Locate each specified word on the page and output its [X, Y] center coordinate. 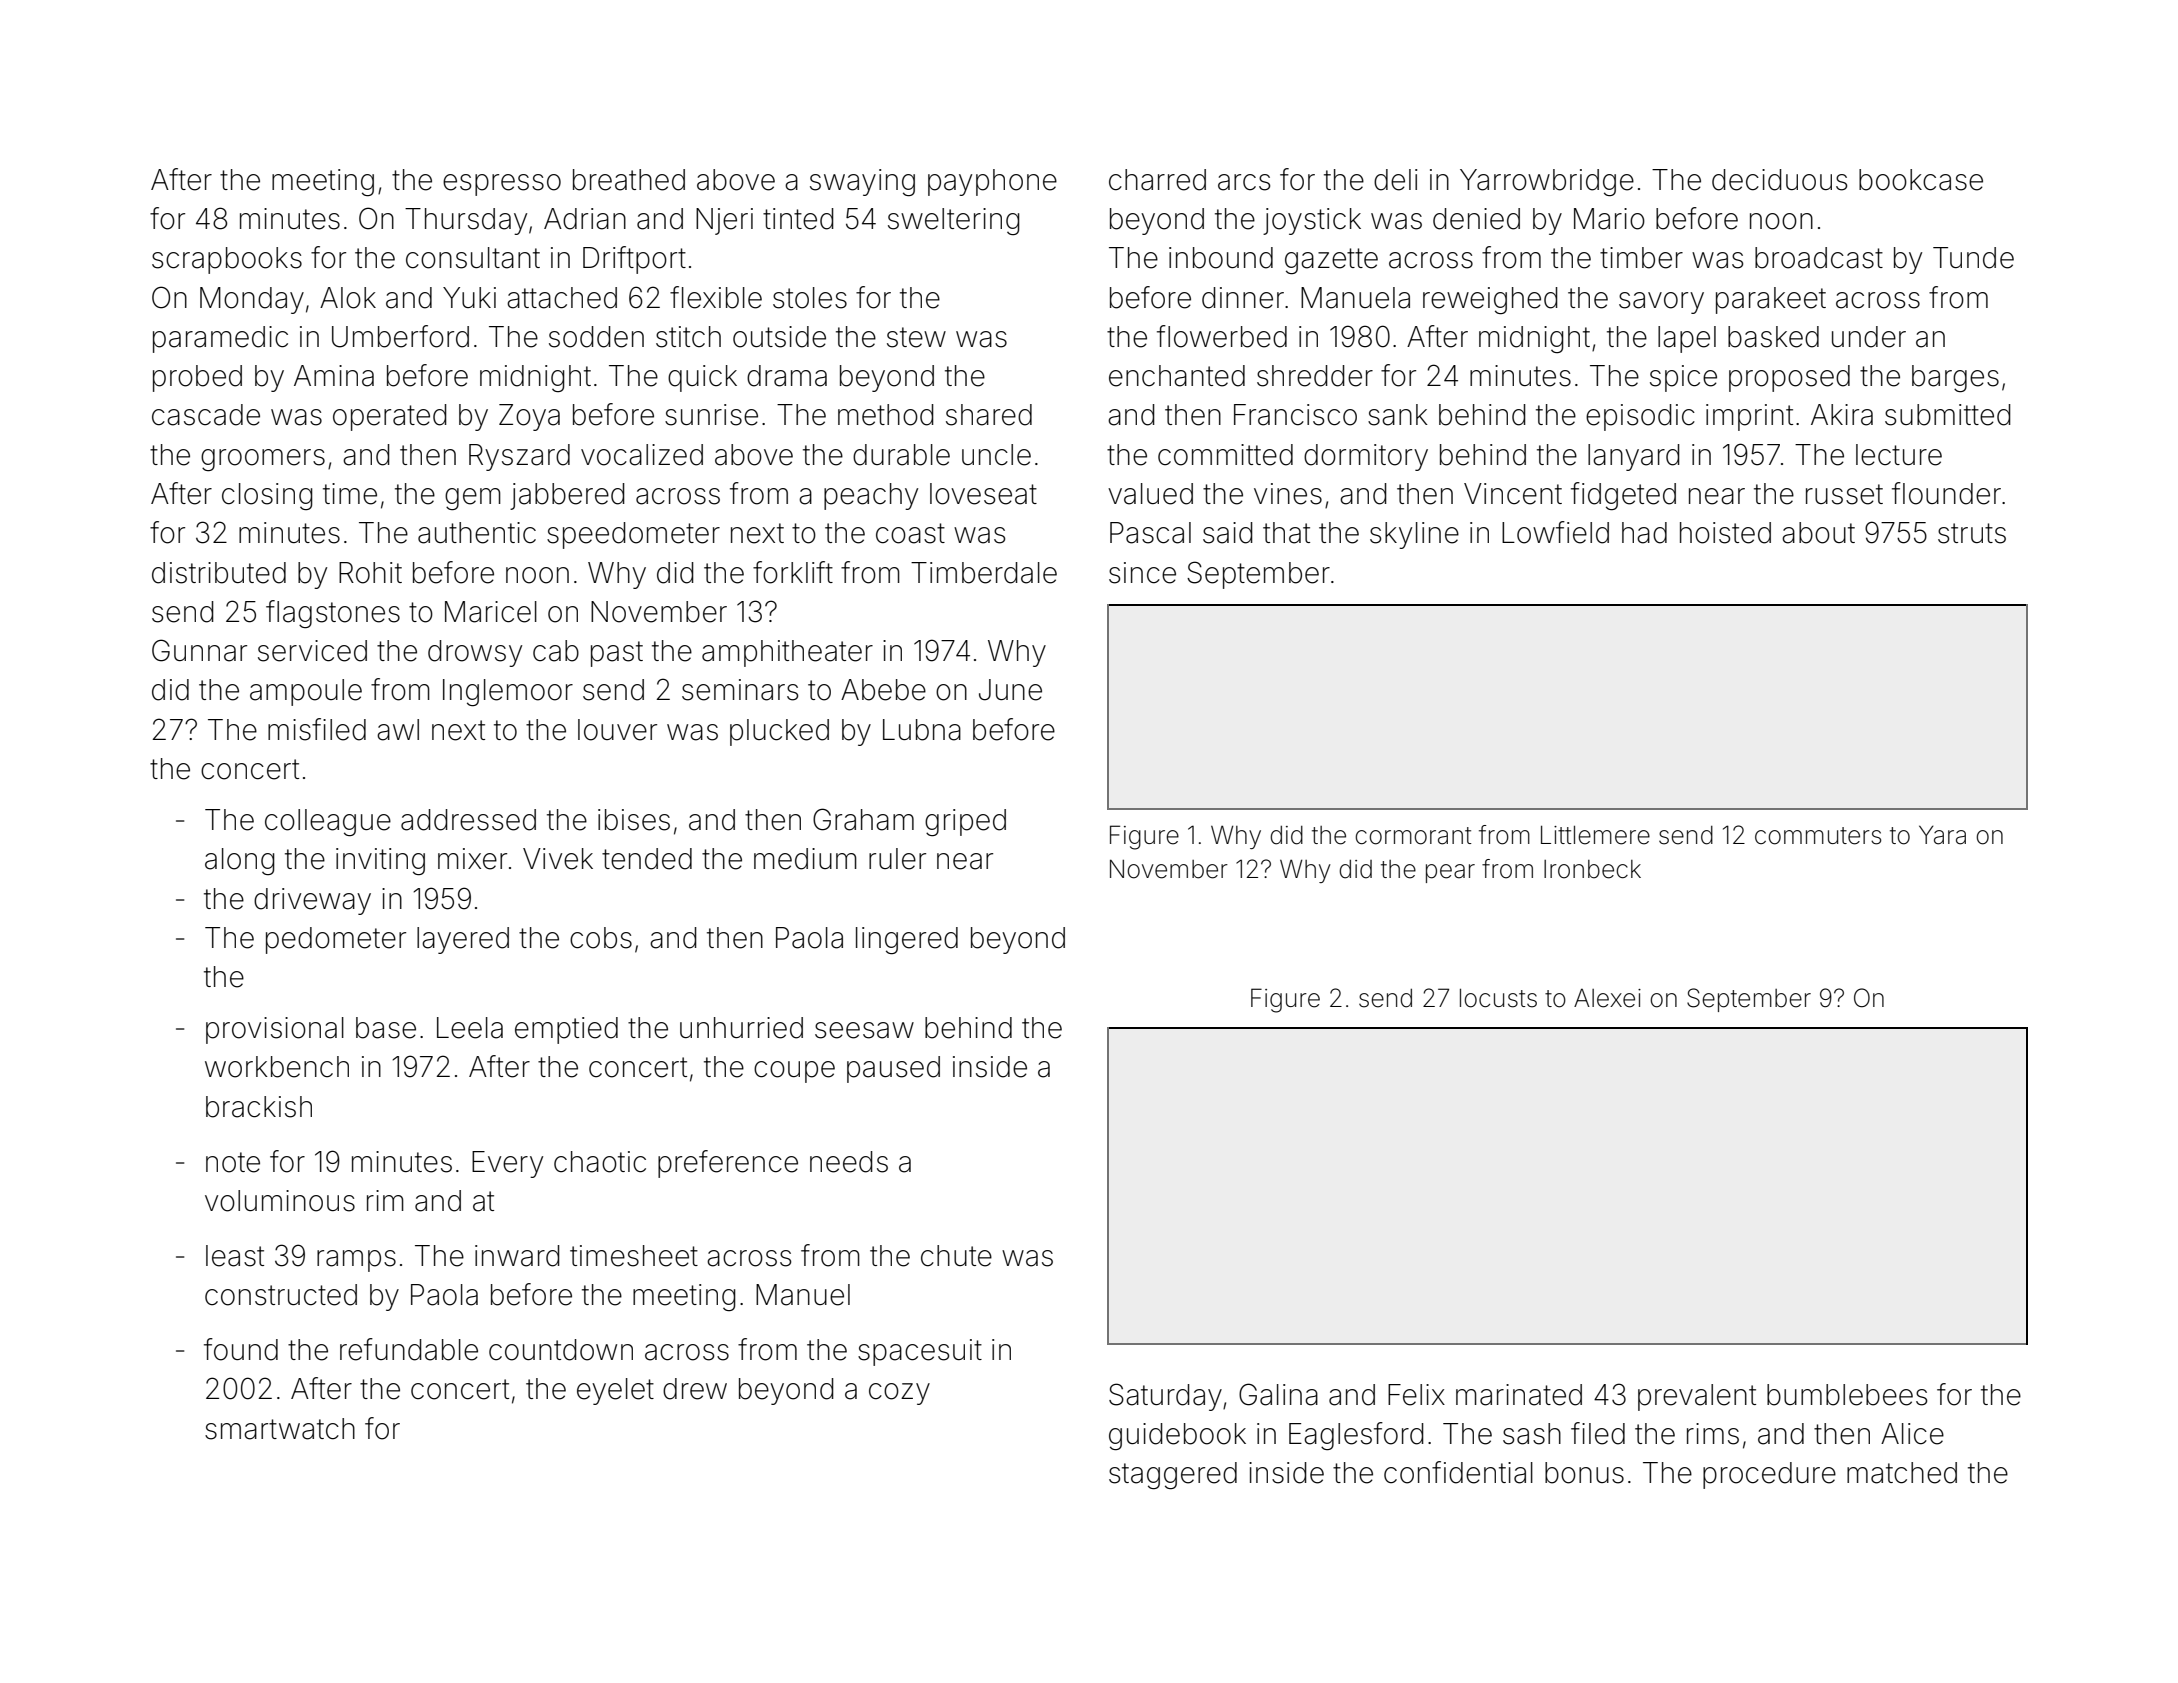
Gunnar [199, 650]
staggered [1173, 1475]
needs [849, 1162]
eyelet [615, 1391]
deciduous [1779, 180]
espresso [502, 185]
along [240, 861]
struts [1972, 533]
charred [1157, 180]
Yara [1942, 835]
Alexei [1607, 998]
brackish [259, 1107]
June [1010, 690]
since [1142, 573]
